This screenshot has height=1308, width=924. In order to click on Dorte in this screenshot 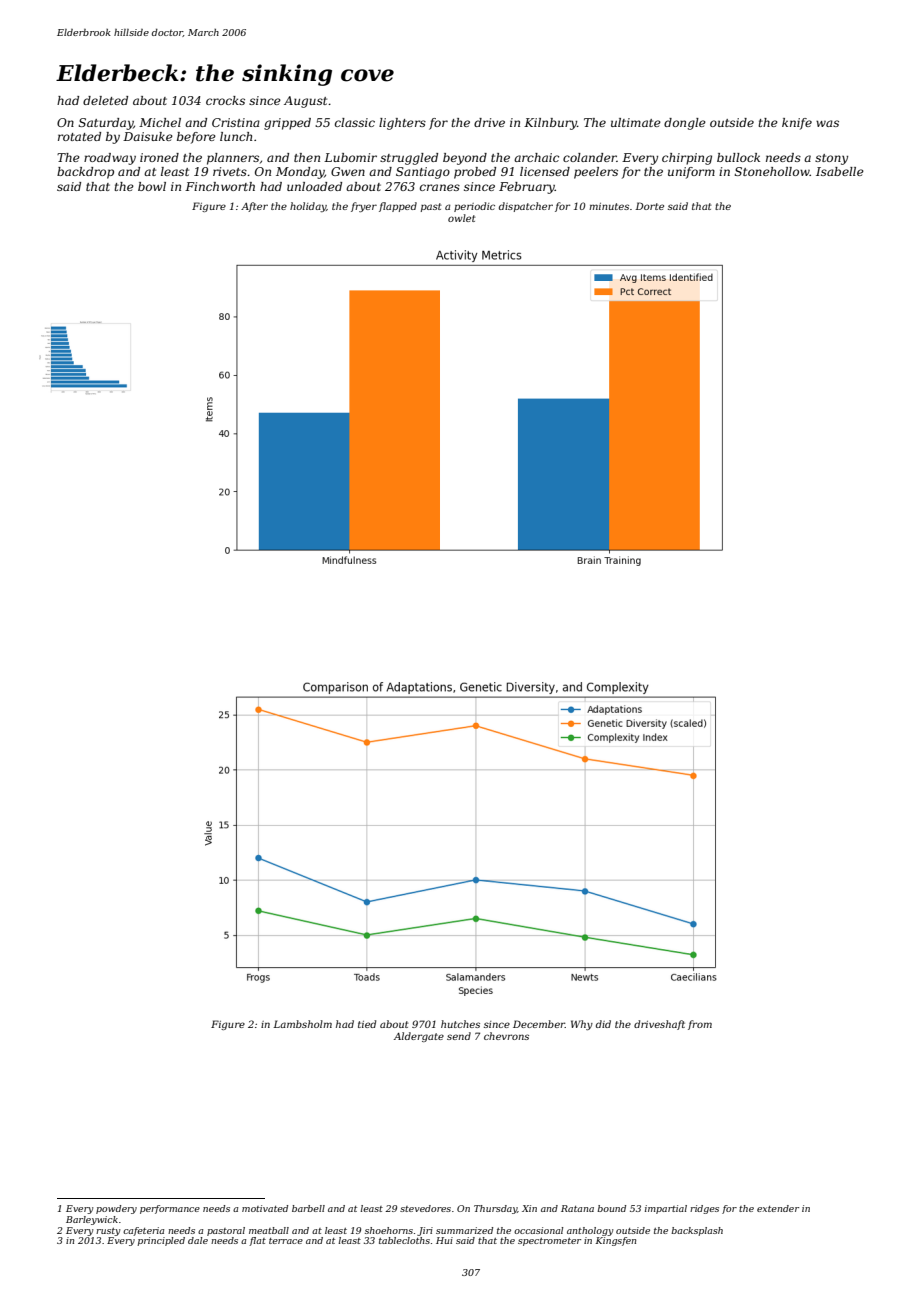, I will do `click(649, 206)`.
